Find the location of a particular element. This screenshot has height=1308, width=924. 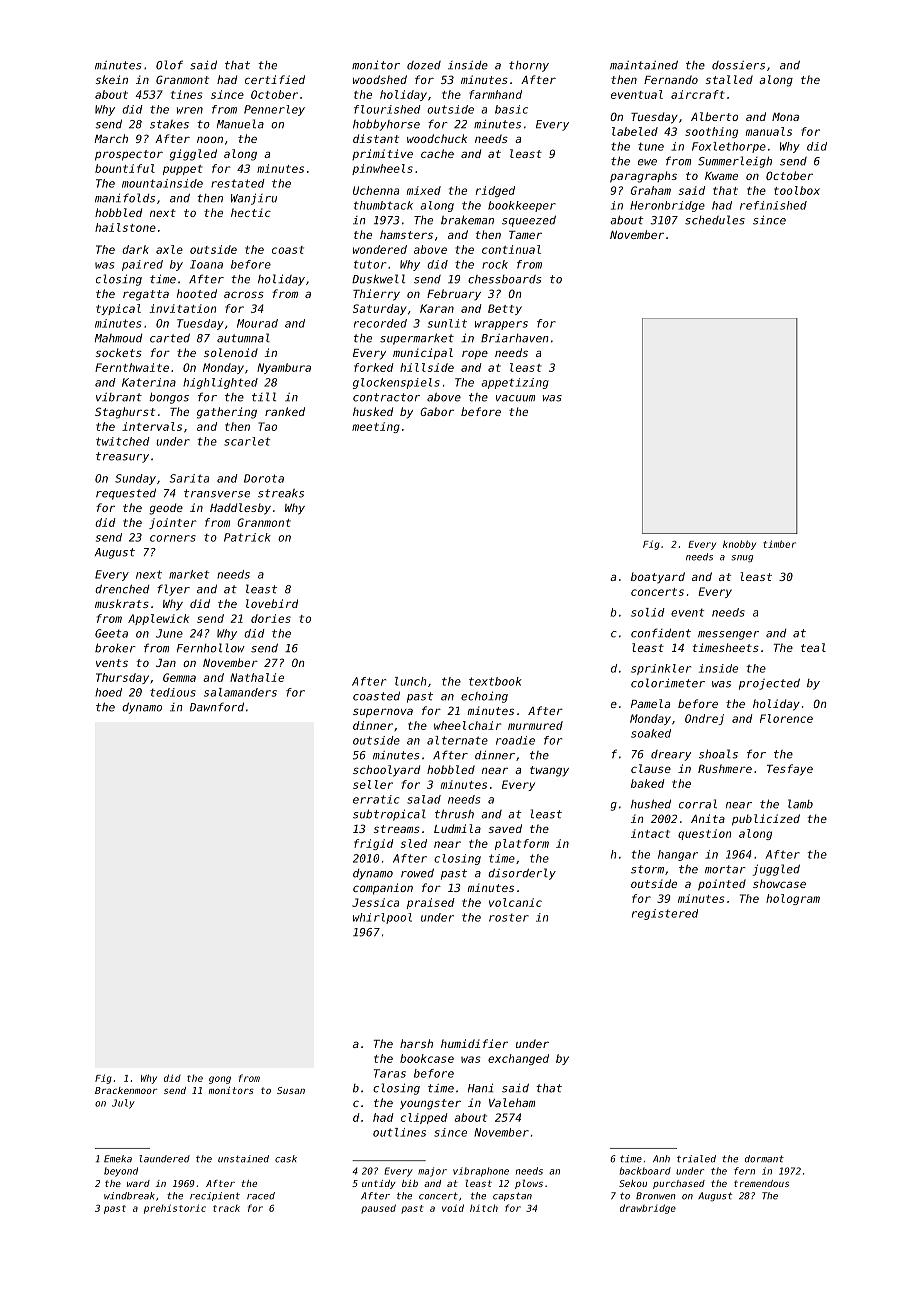

skein is located at coordinates (111, 79).
